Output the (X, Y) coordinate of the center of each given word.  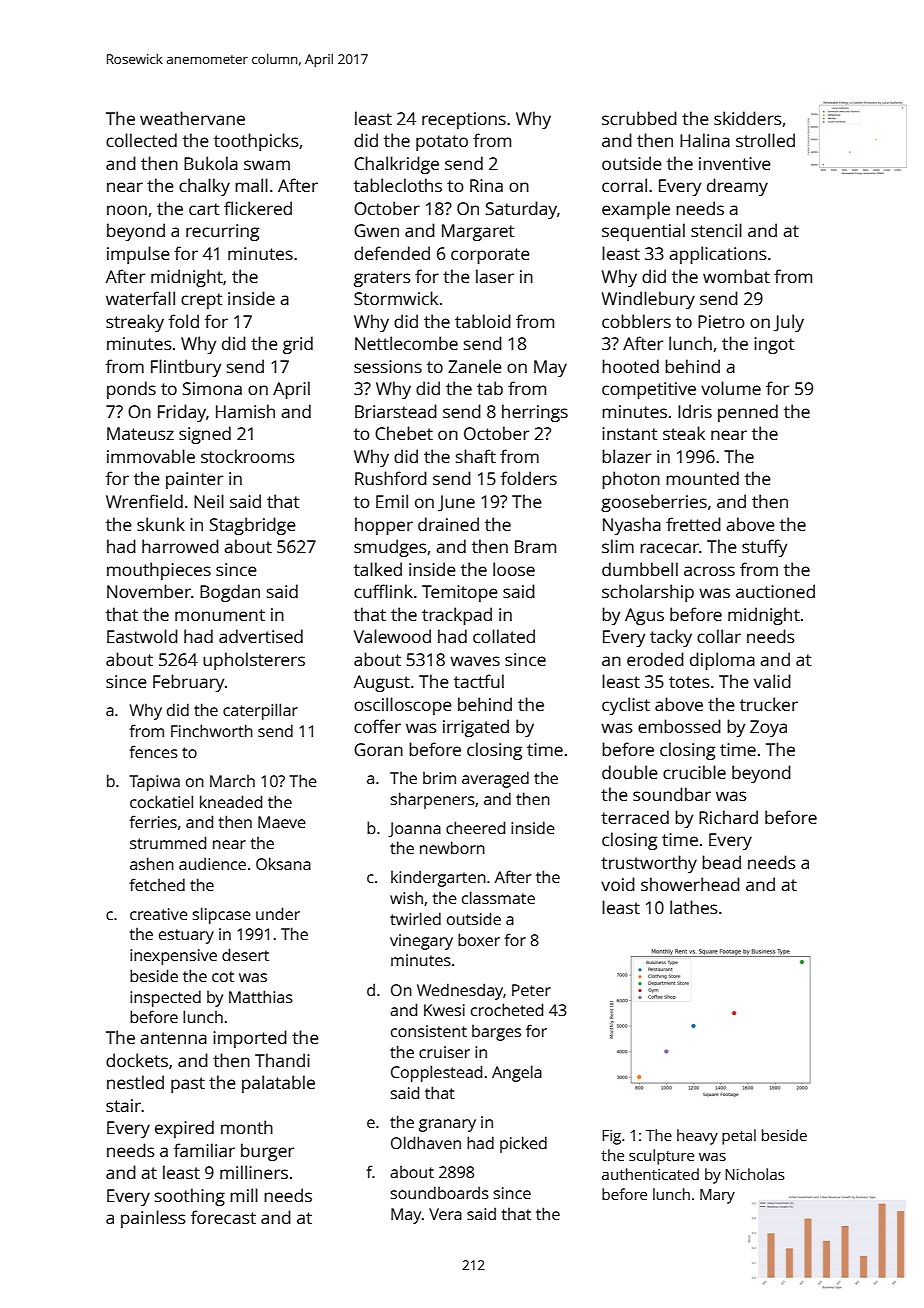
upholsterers (254, 661)
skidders (748, 118)
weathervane (192, 118)
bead (721, 862)
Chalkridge (396, 165)
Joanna (414, 829)
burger (267, 1152)
